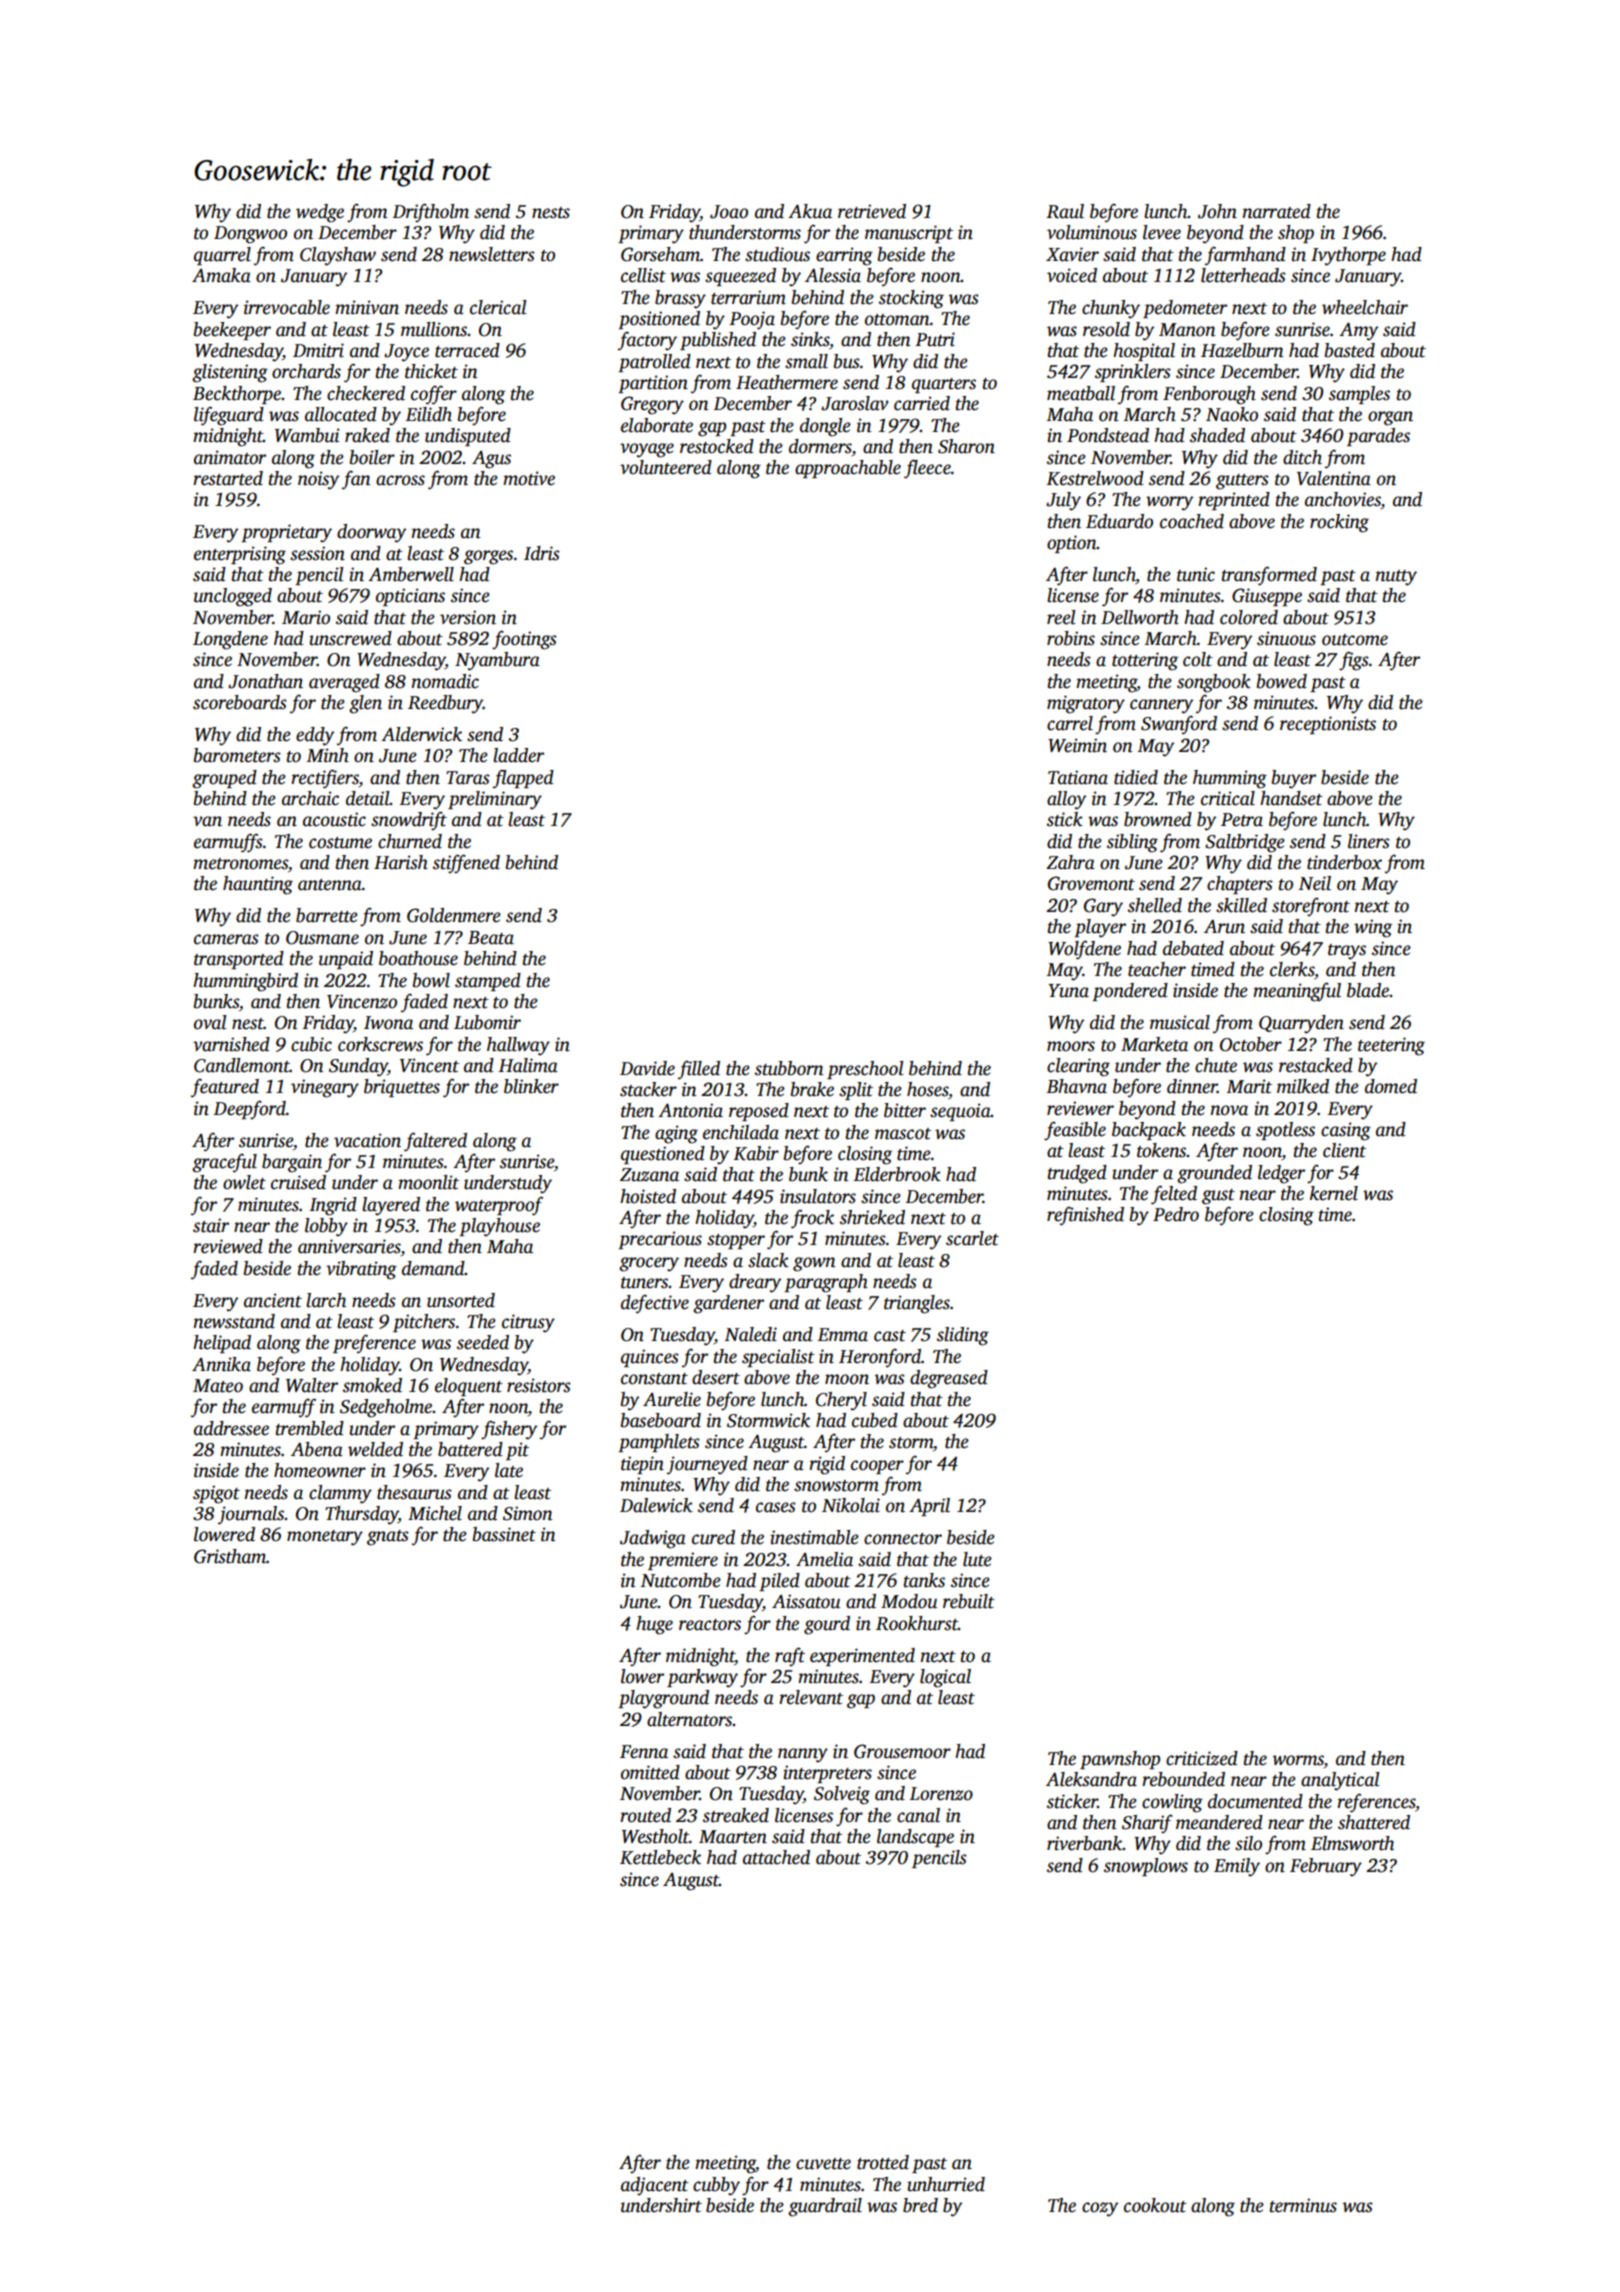 This screenshot has width=1620, height=2292. Describe the element at coordinates (1303, 2205) in the screenshot. I see `terminus` at that location.
